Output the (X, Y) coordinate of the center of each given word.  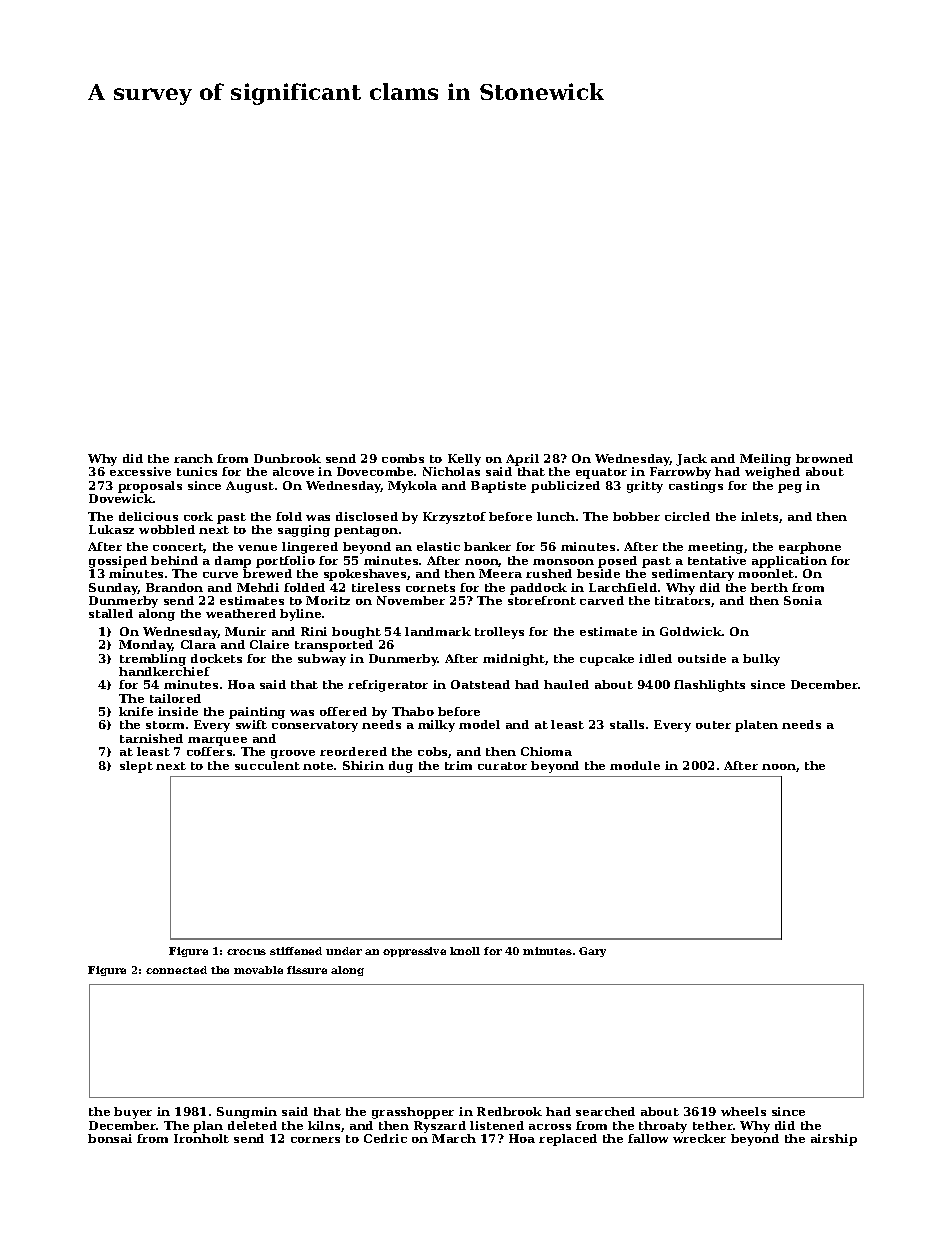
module (635, 765)
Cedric (385, 1138)
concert (178, 548)
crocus (246, 952)
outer (713, 725)
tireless (376, 587)
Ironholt (201, 1138)
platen (756, 726)
